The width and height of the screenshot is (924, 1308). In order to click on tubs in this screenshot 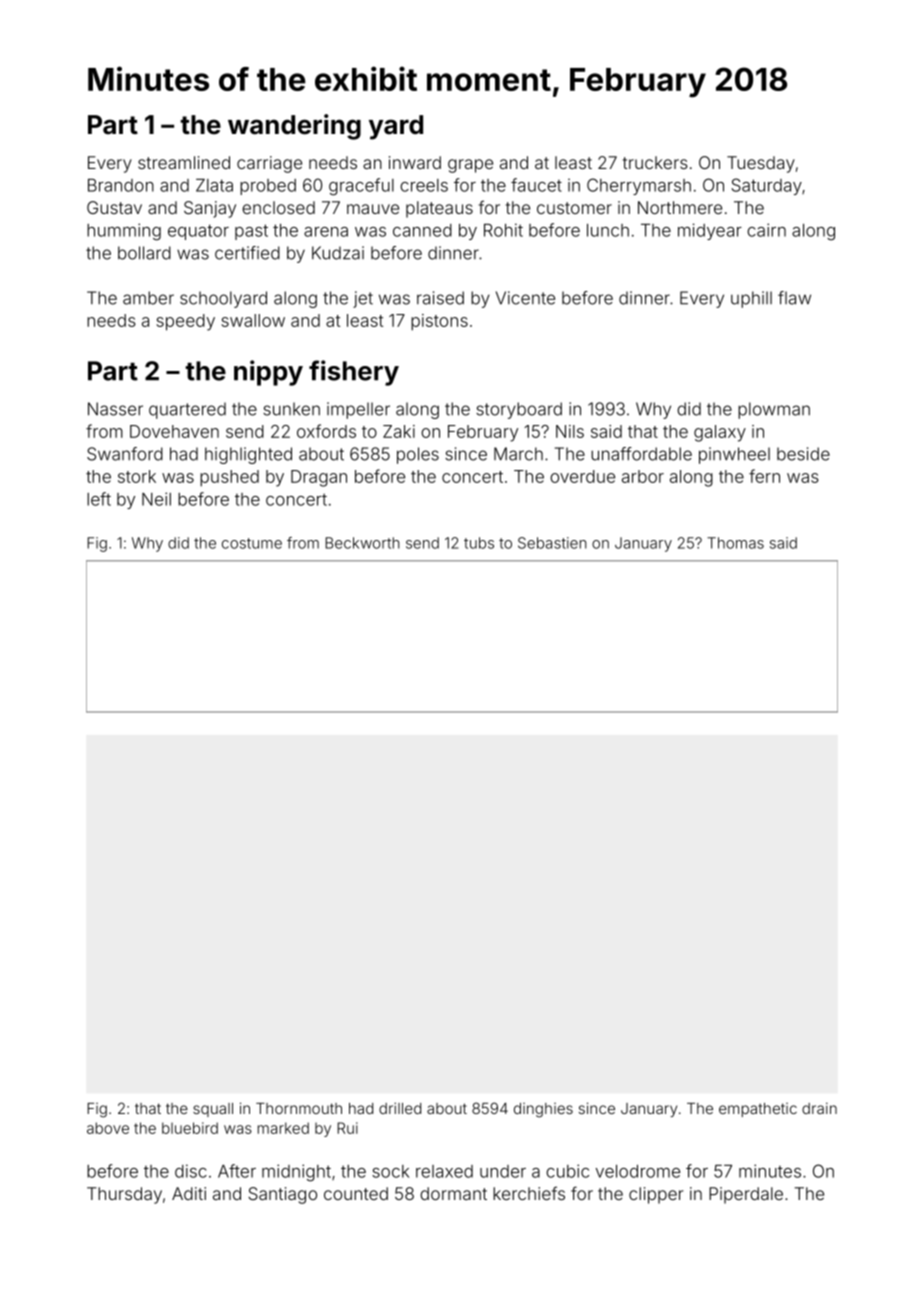, I will do `click(479, 543)`.
